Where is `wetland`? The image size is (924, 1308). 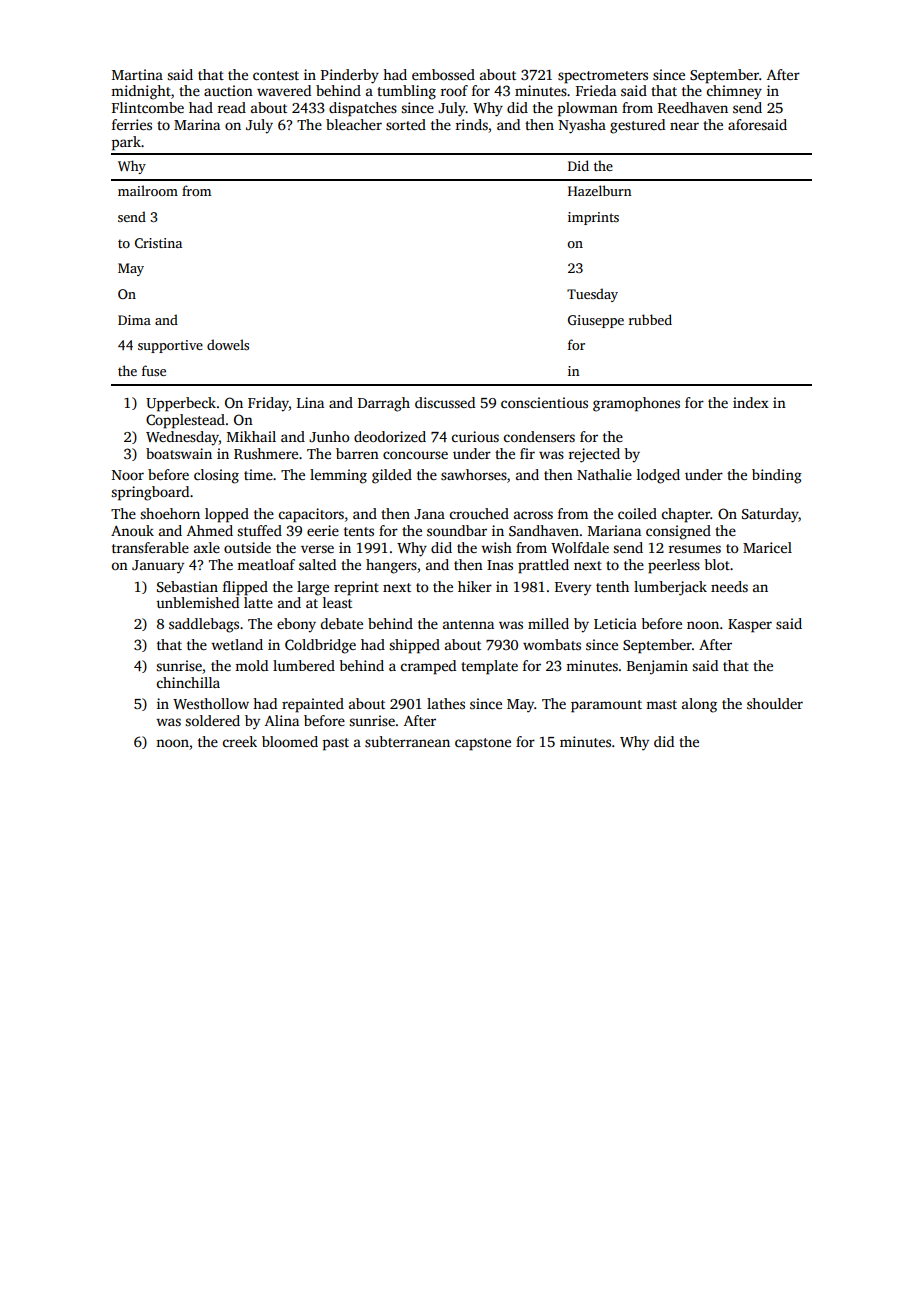 wetland is located at coordinates (237, 644).
